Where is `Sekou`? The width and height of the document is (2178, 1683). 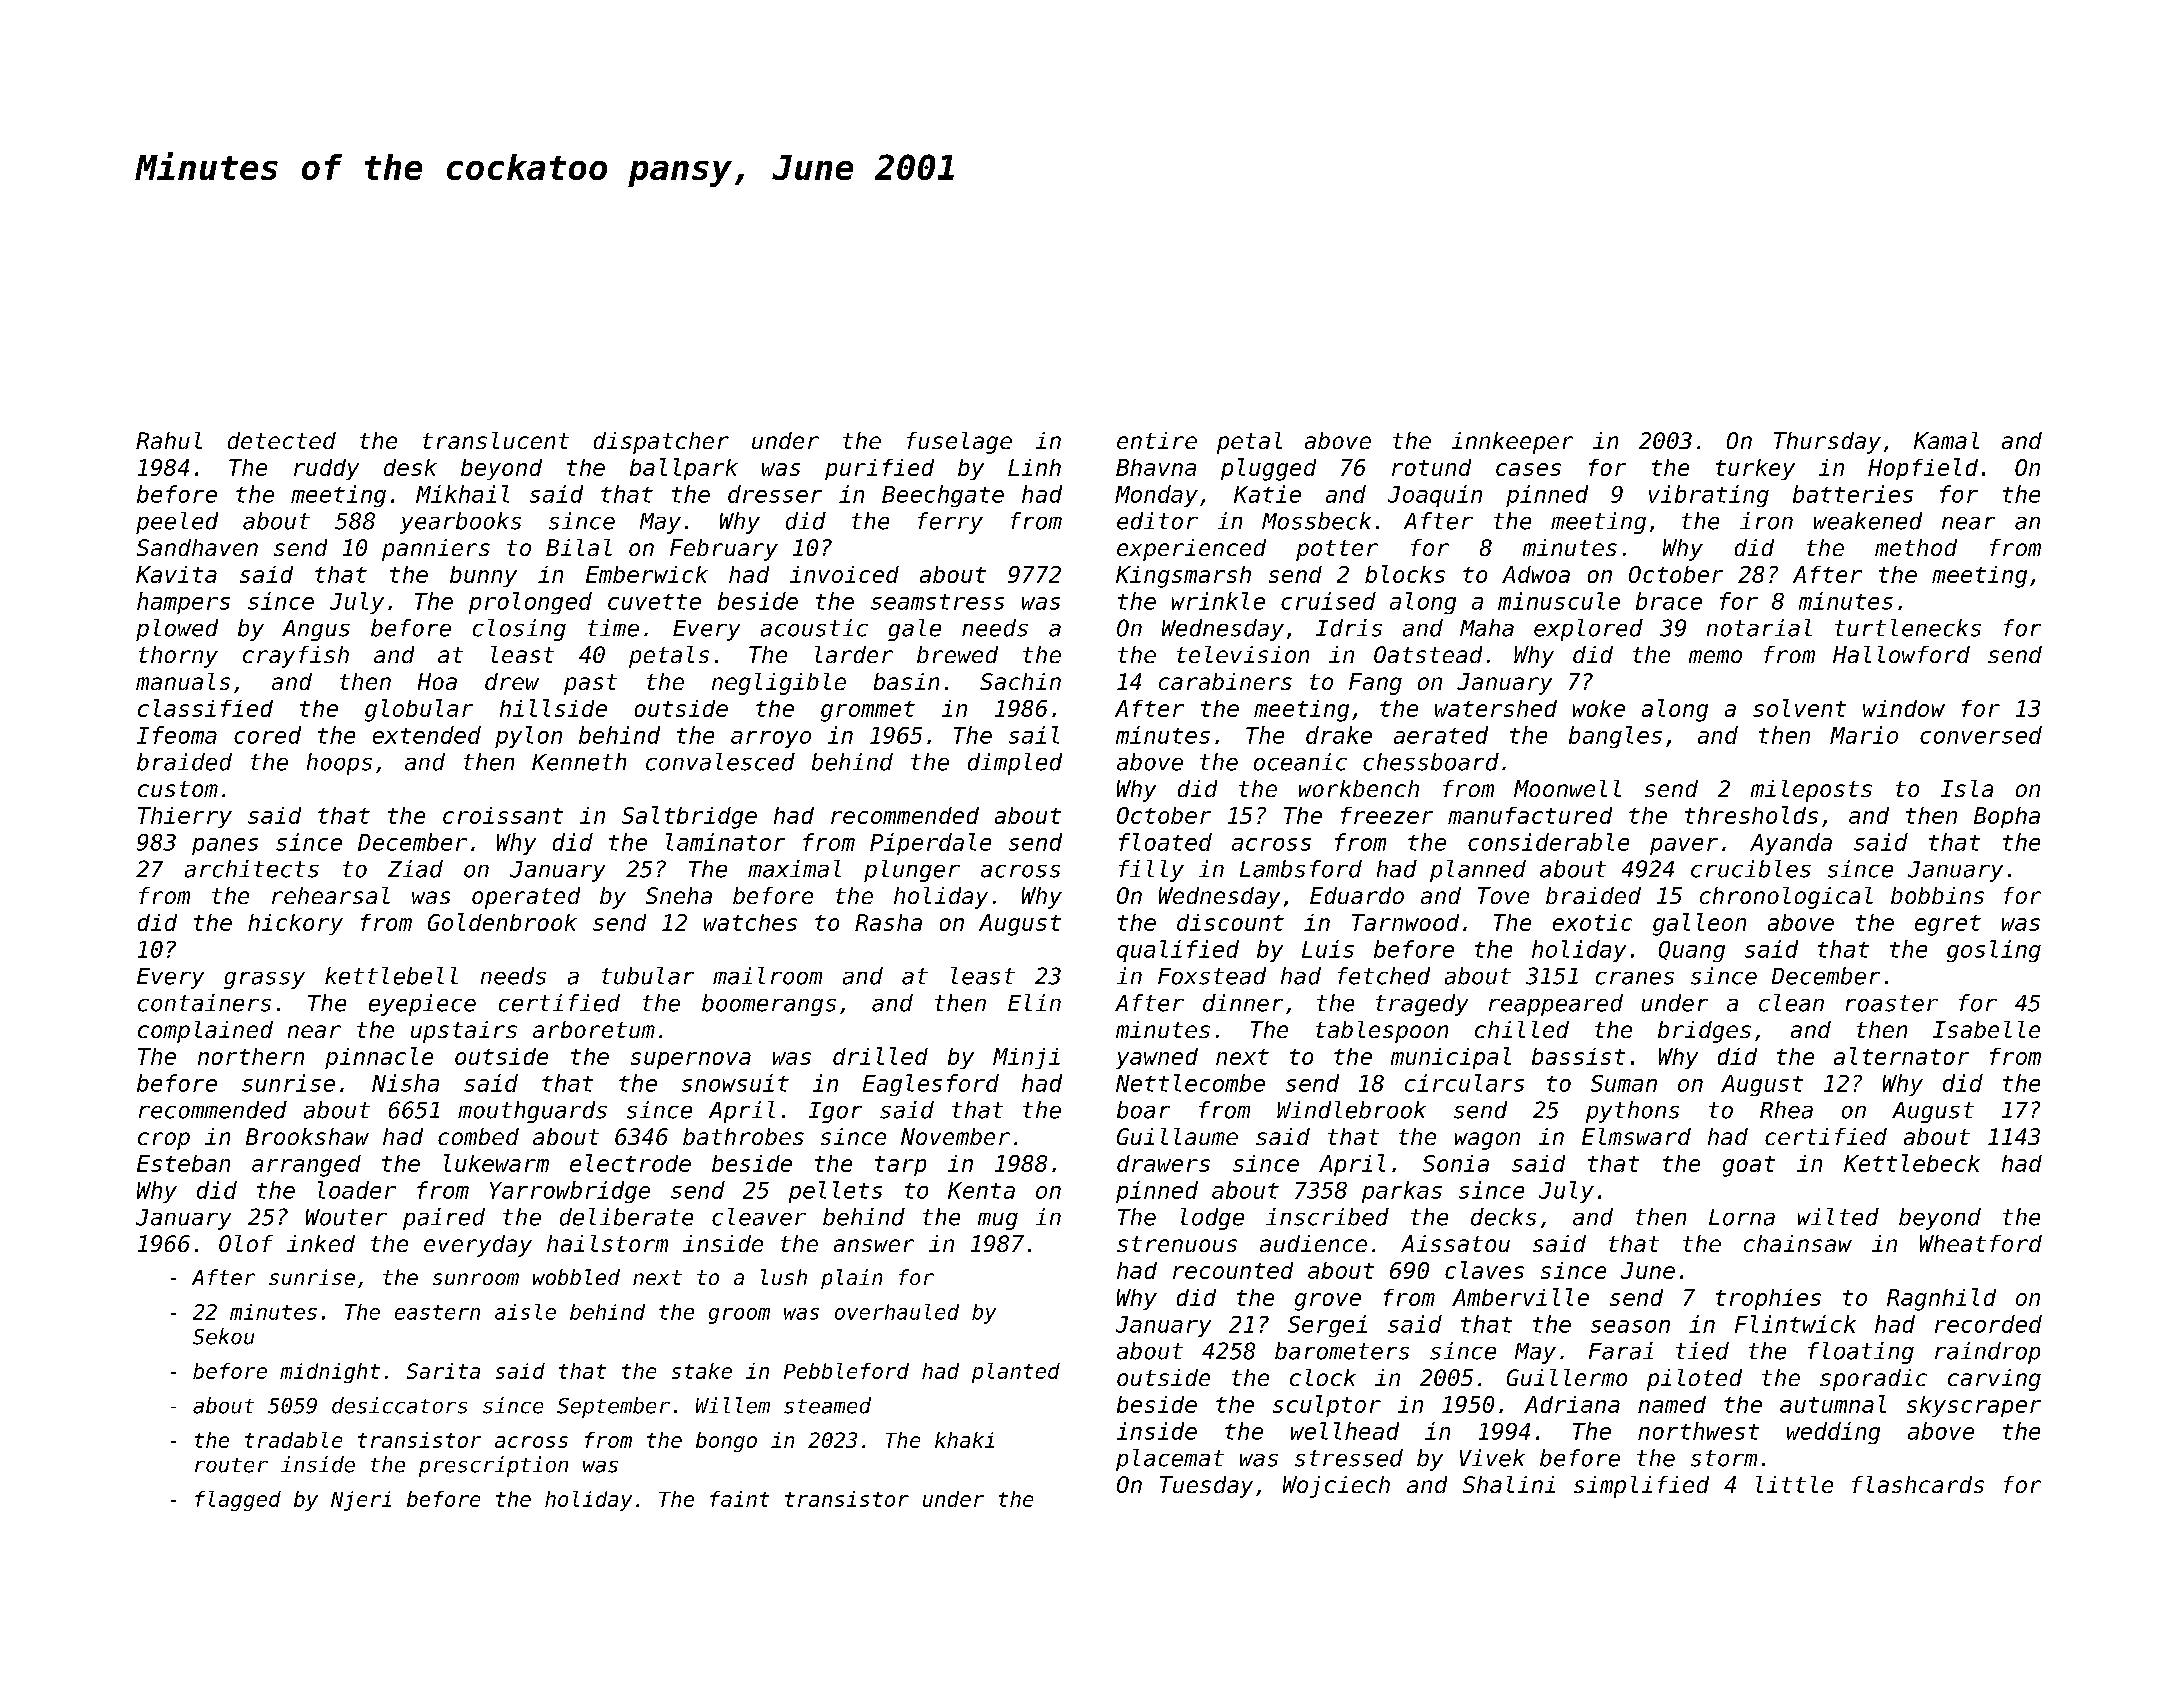
Sekou is located at coordinates (223, 1336).
